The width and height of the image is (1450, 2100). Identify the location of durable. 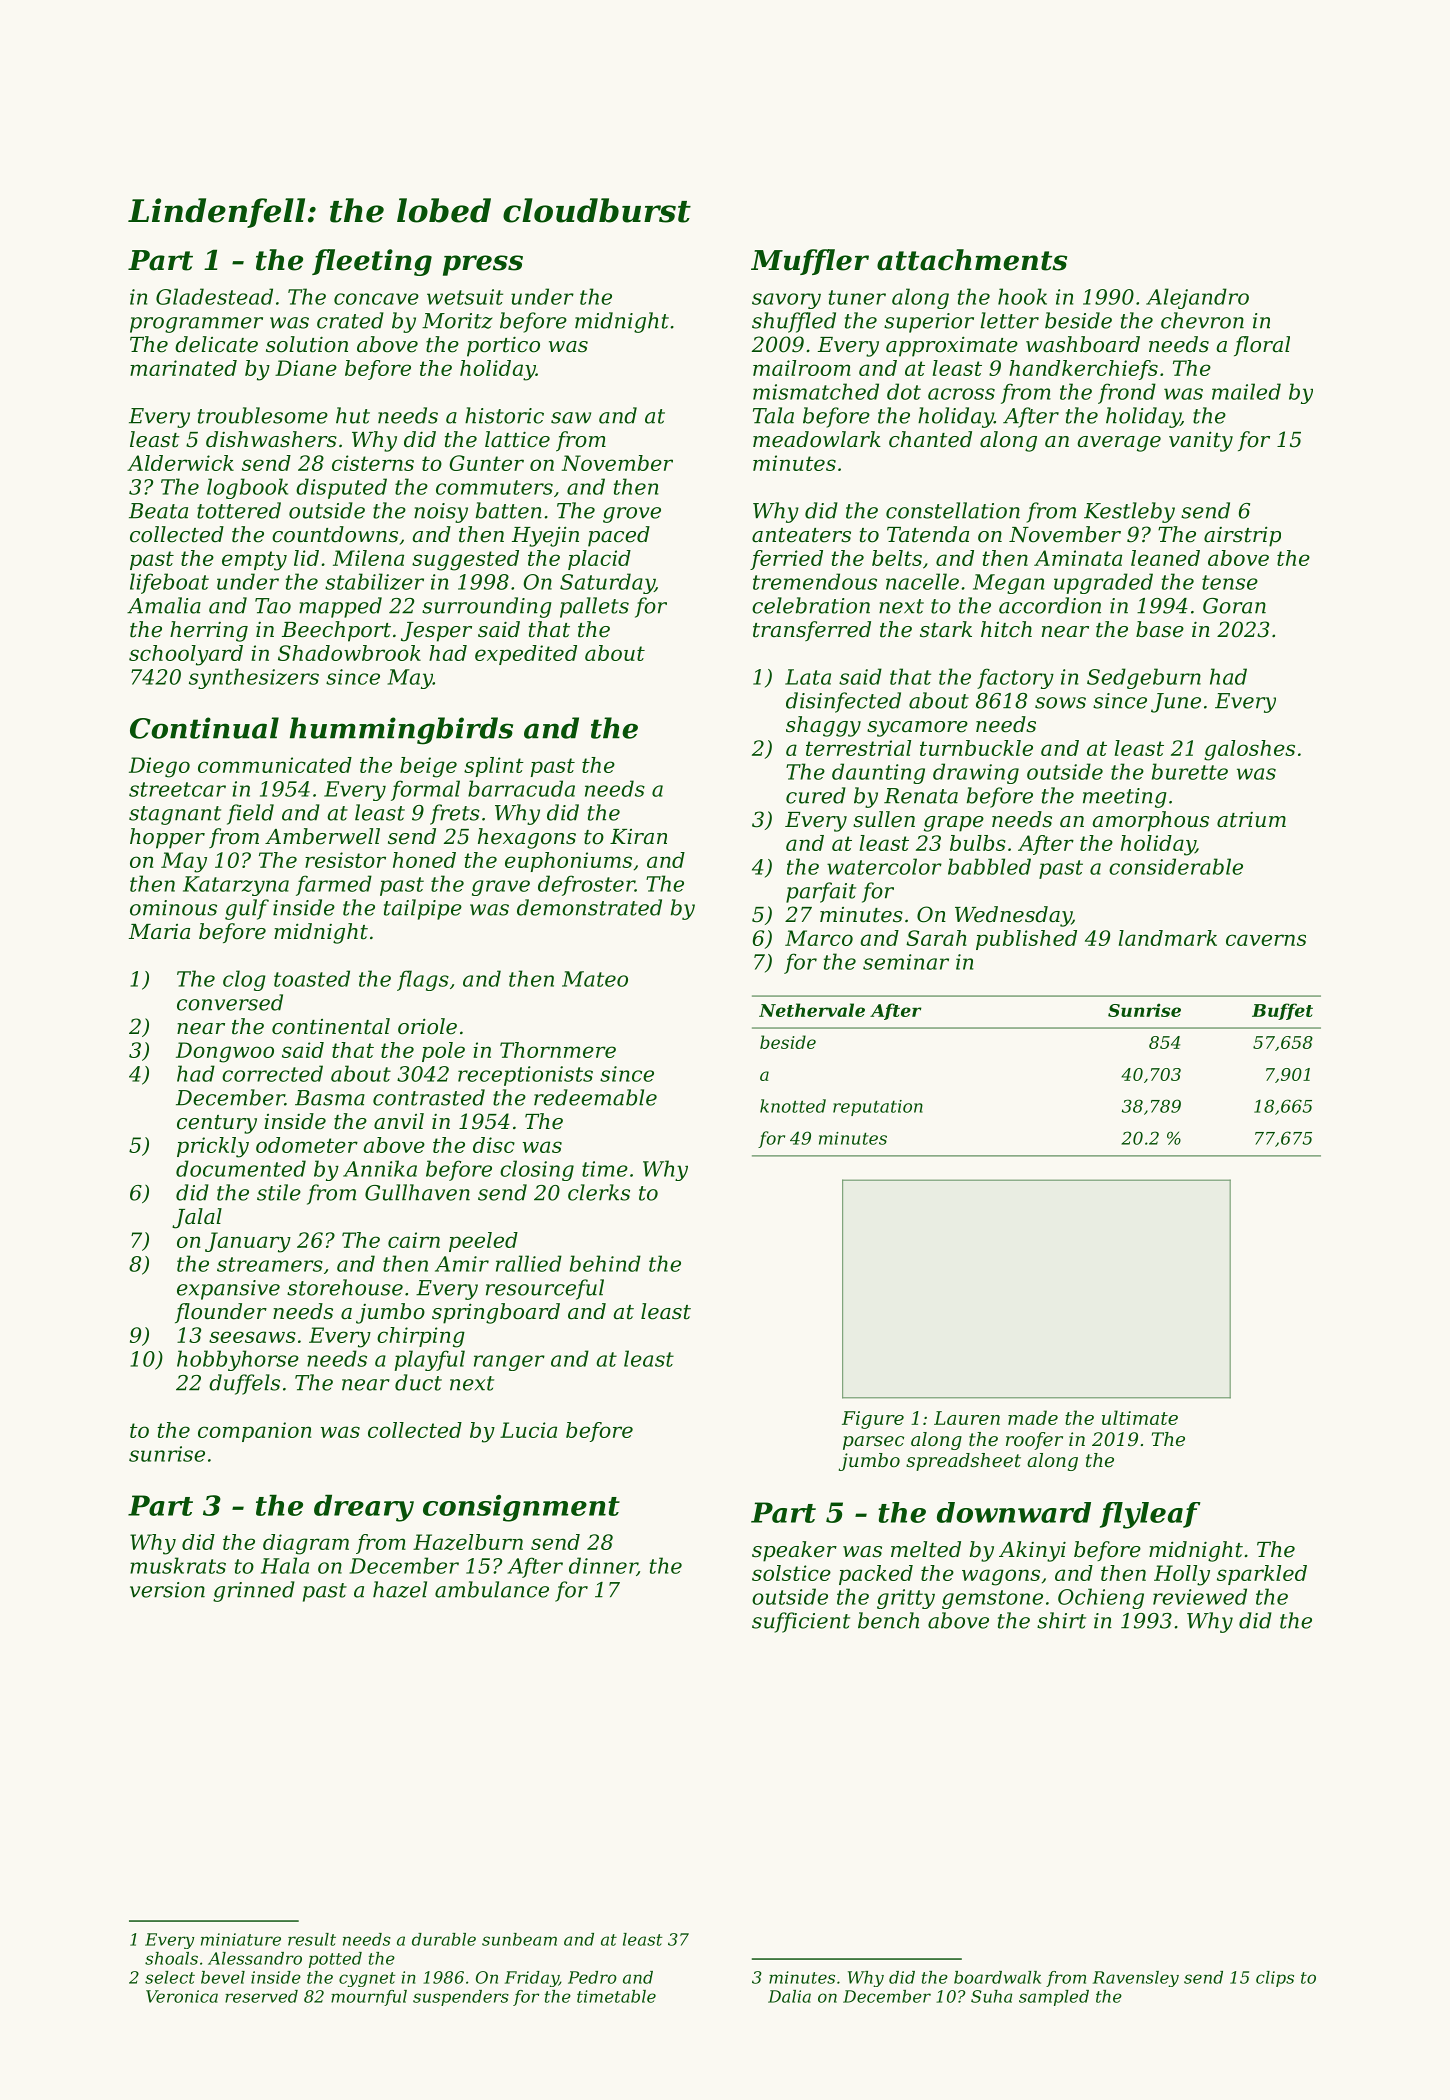
(444, 1939).
